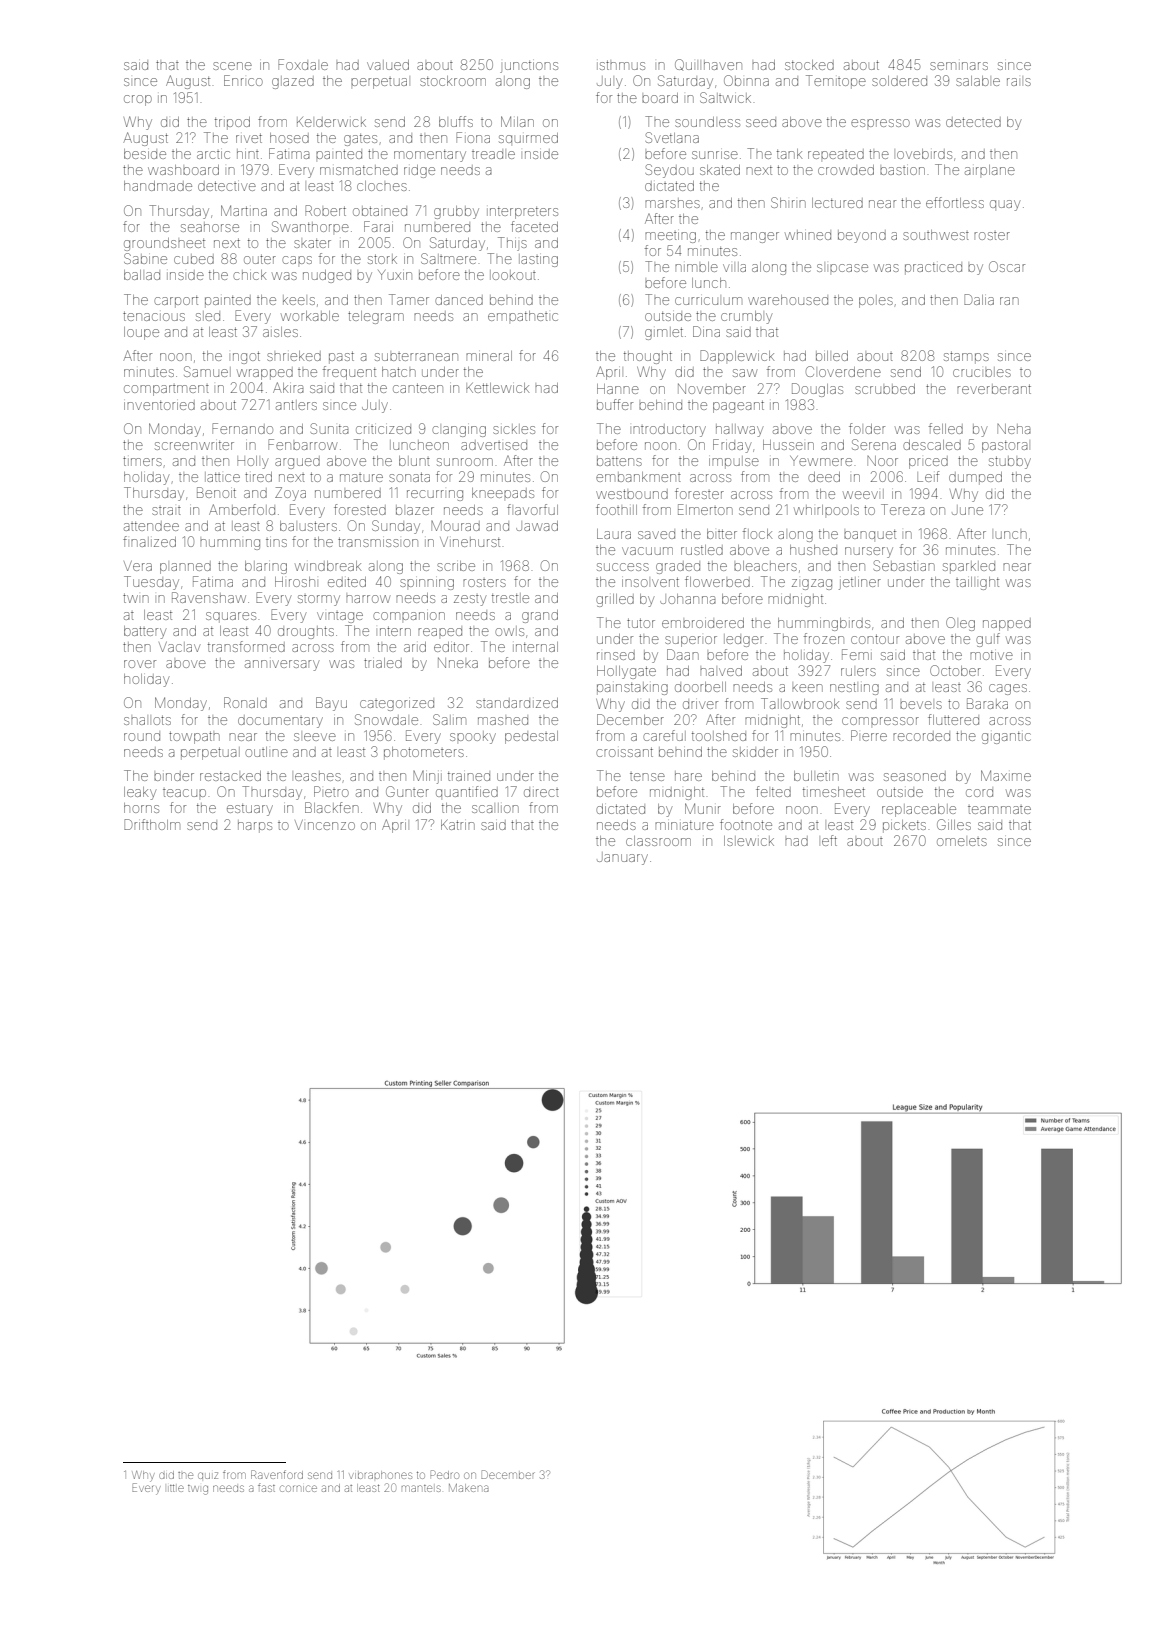  What do you see at coordinates (658, 841) in the screenshot?
I see `classroom` at bounding box center [658, 841].
